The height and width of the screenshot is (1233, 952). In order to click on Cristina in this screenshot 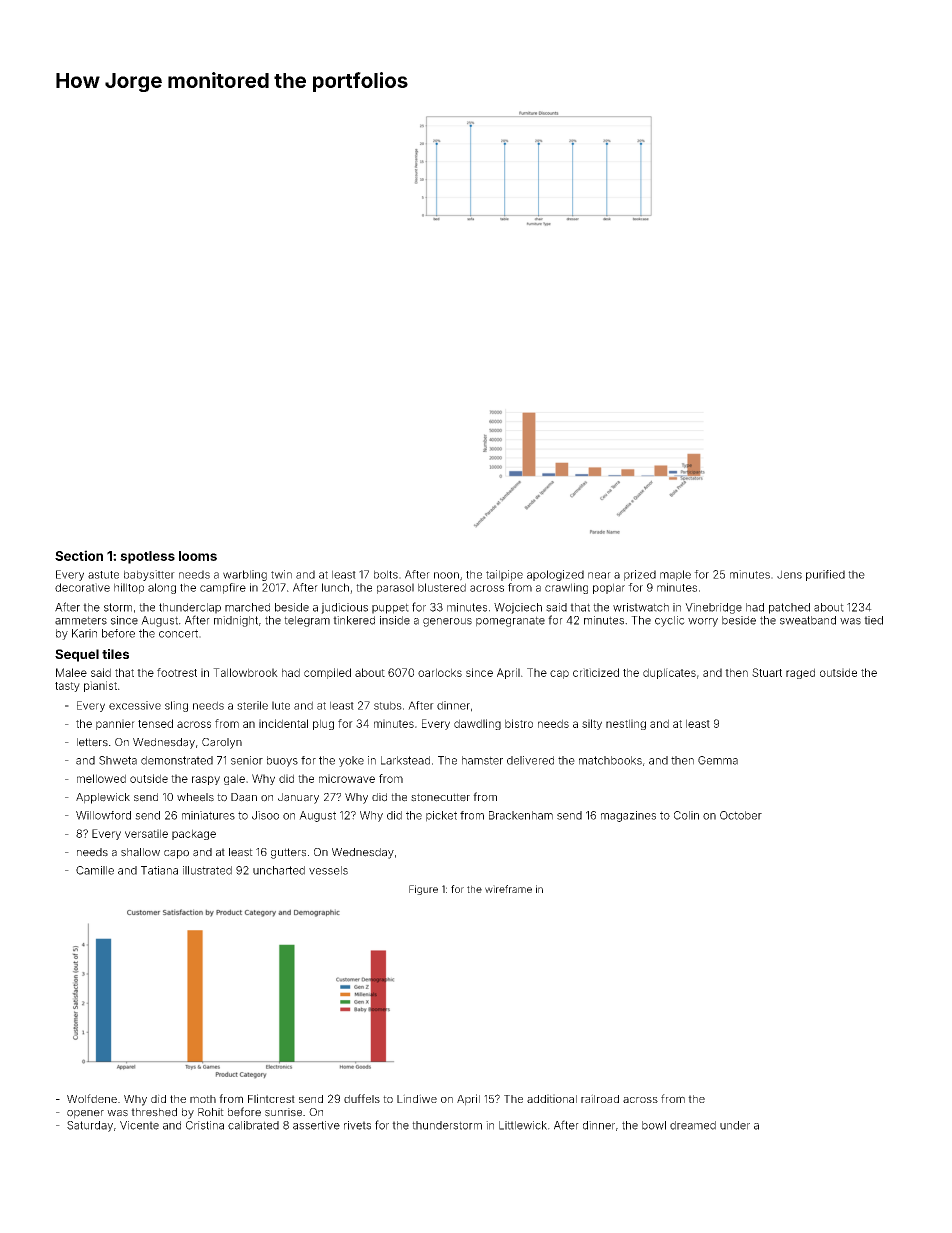, I will do `click(205, 1125)`.
